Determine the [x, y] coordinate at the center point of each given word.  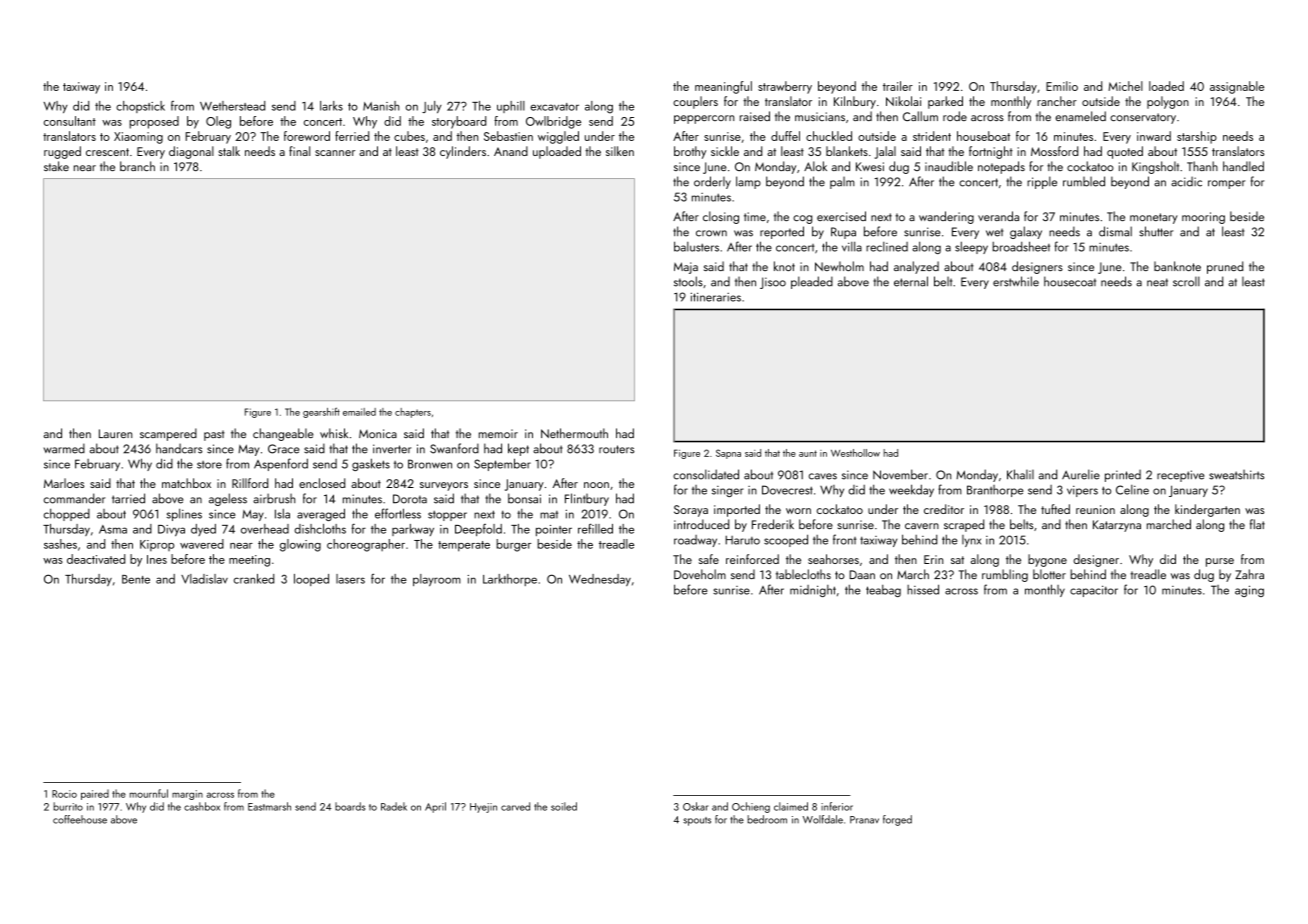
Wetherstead [232, 106]
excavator [554, 107]
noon [596, 485]
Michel [1125, 86]
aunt [808, 453]
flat [1257, 524]
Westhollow [855, 453]
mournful [149, 793]
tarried [128, 498]
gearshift [321, 412]
